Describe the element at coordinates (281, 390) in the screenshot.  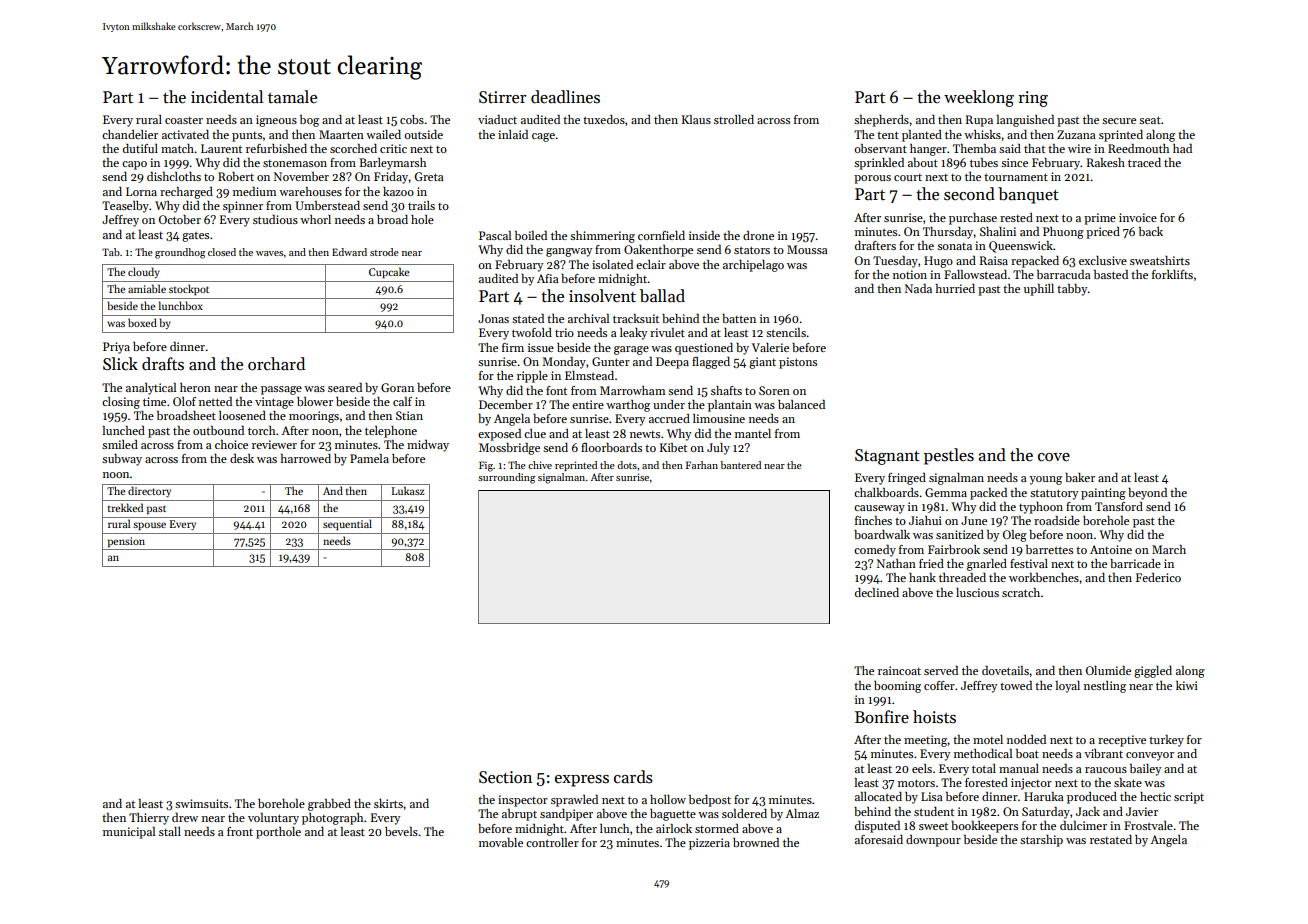
I see `passage` at that location.
